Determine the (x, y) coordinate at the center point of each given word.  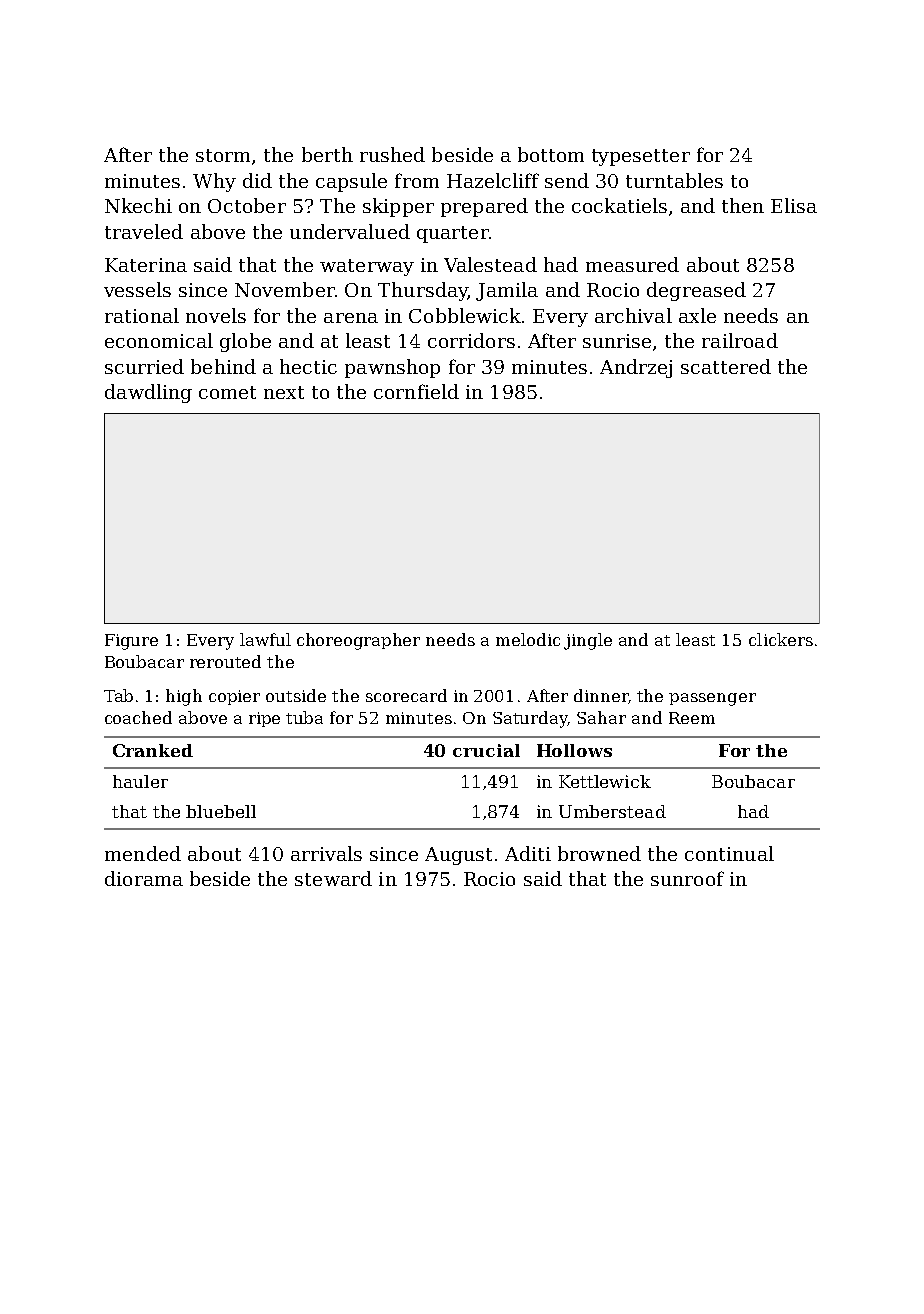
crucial (486, 750)
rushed (392, 154)
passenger (712, 699)
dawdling (148, 393)
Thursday (423, 291)
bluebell (221, 811)
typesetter (641, 157)
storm (223, 155)
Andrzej (636, 368)
